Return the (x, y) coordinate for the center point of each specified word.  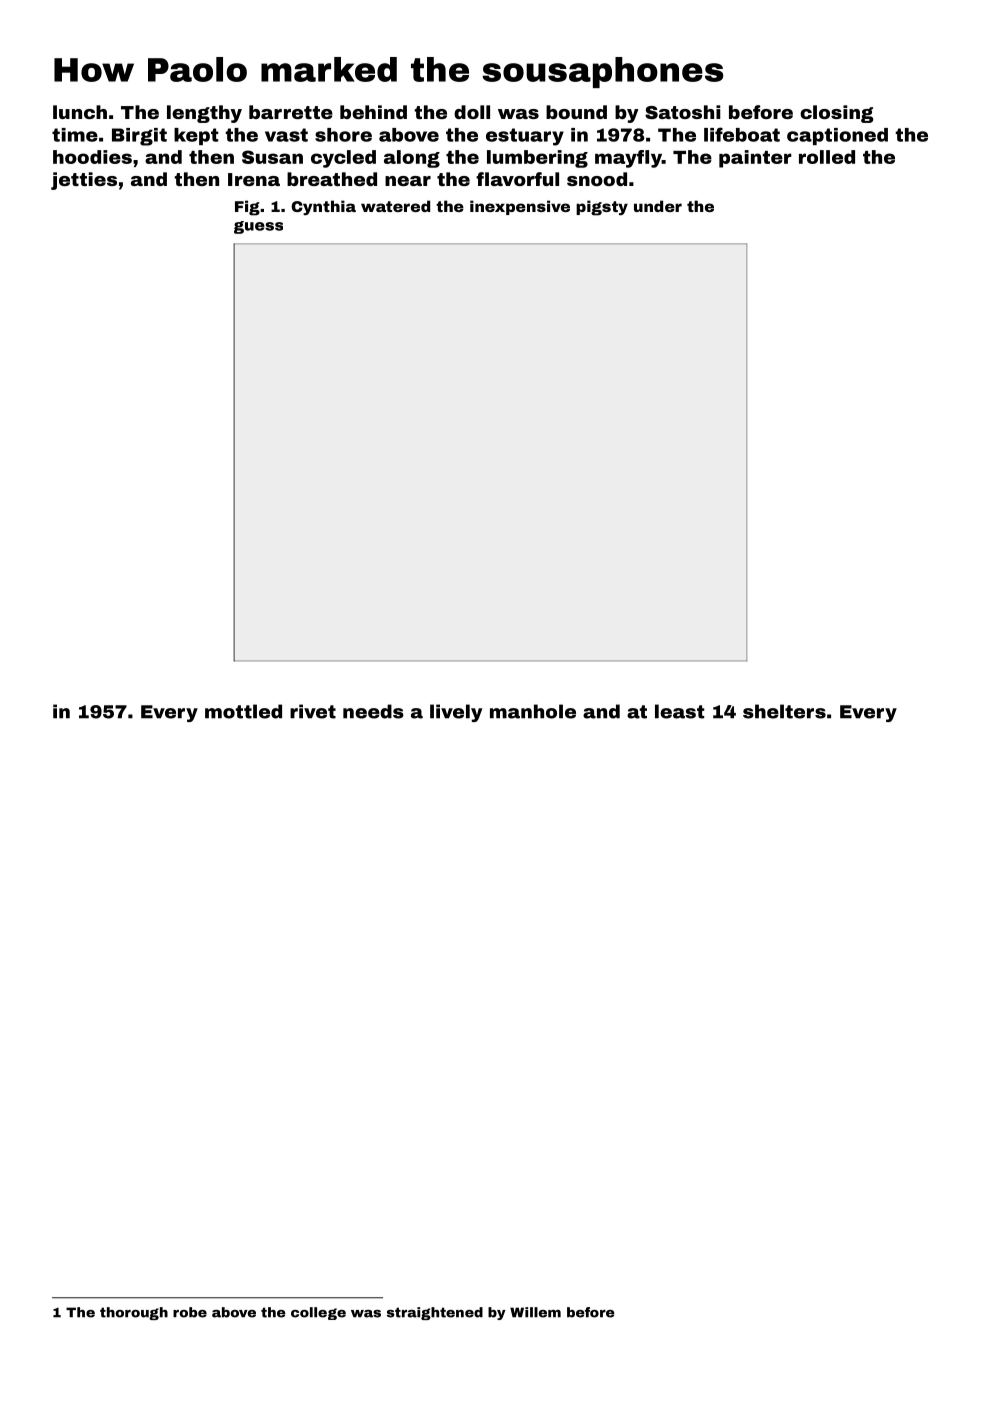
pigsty (602, 208)
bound (576, 112)
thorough (134, 1313)
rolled (827, 157)
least (680, 711)
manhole (533, 711)
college (318, 1313)
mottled (243, 711)
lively (456, 713)
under (658, 206)
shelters (784, 711)
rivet (313, 711)
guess (258, 227)
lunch (80, 112)
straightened (435, 1313)
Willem (535, 1312)
